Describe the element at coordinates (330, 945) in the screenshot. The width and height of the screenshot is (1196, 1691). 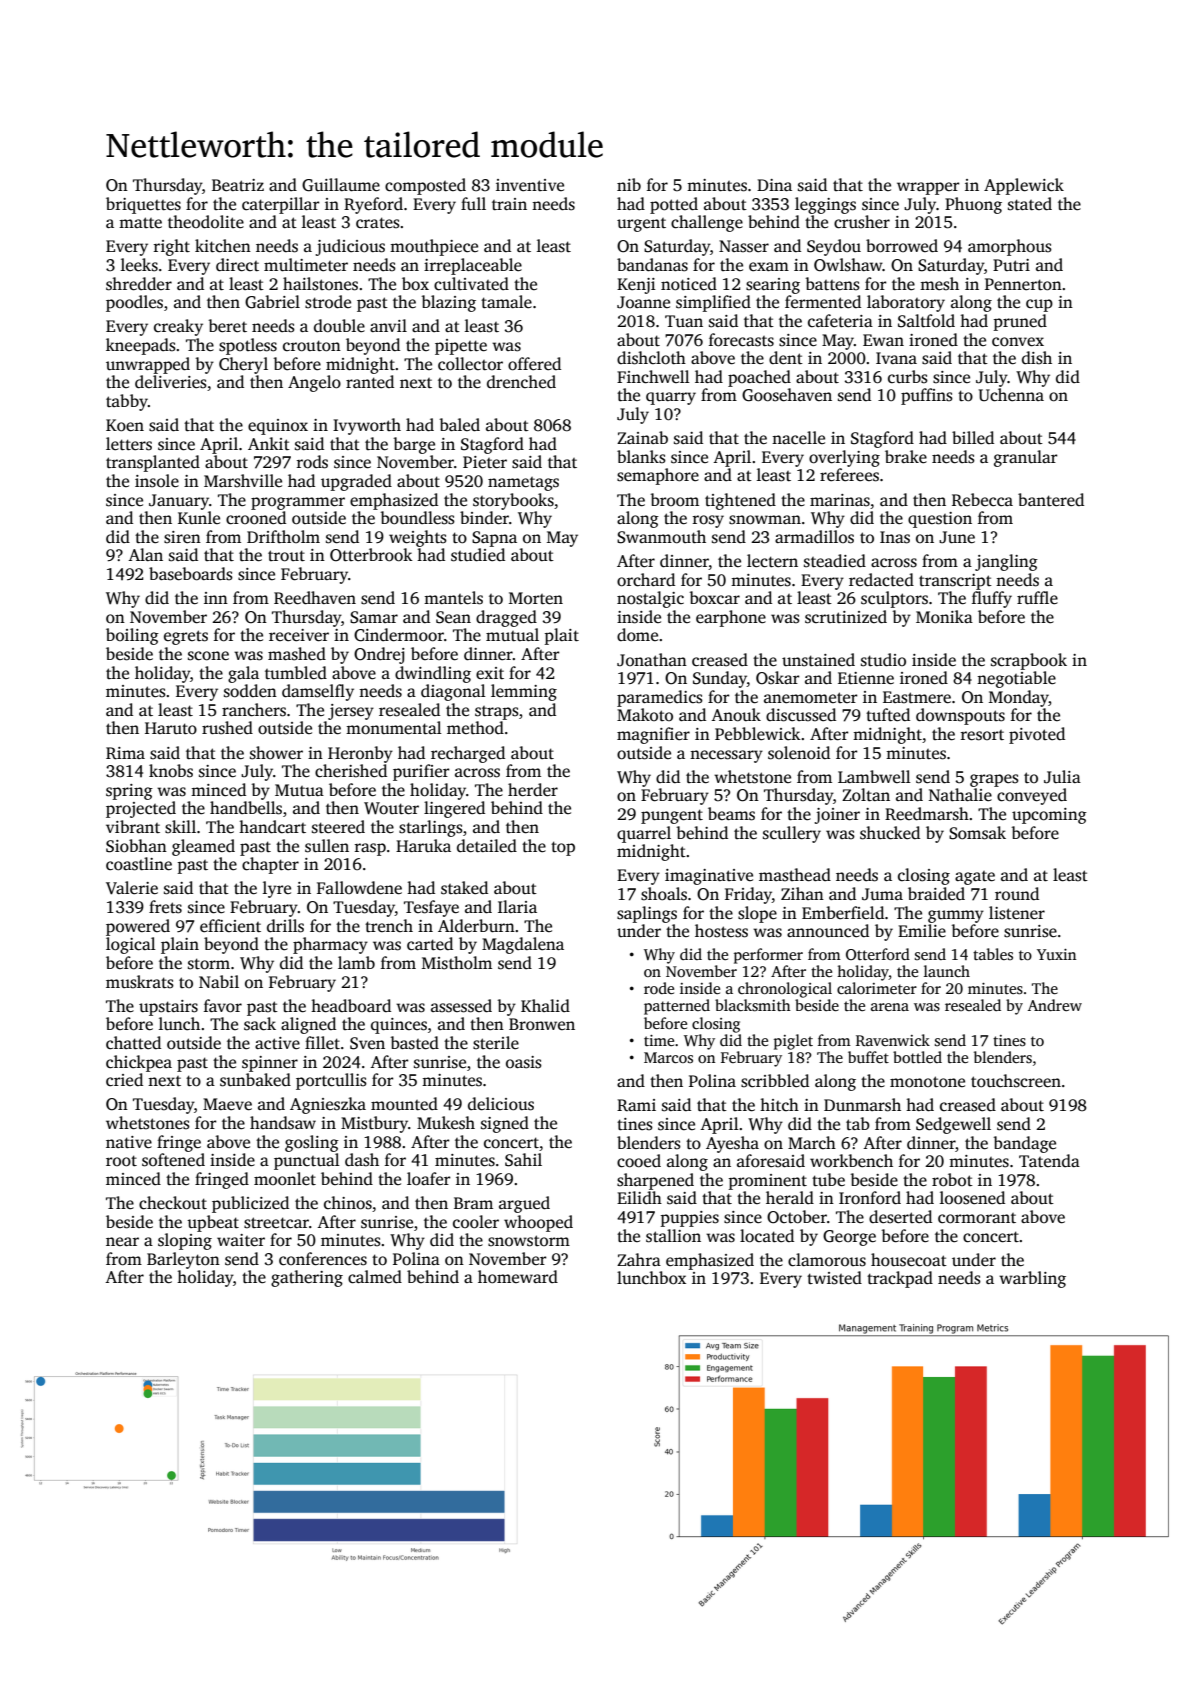
I see `pharmacy` at that location.
